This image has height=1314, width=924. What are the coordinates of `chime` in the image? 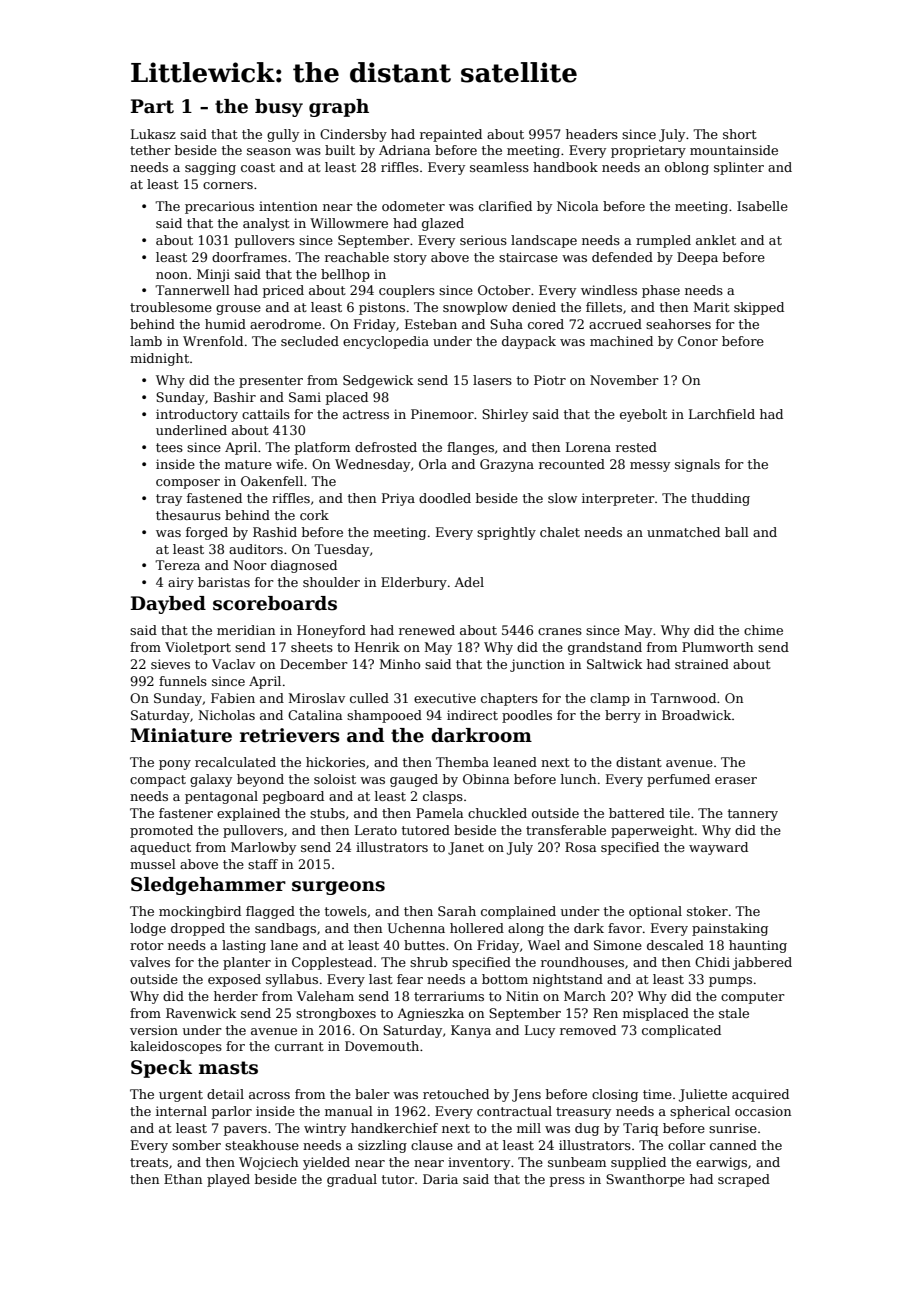 It's located at (763, 630).
